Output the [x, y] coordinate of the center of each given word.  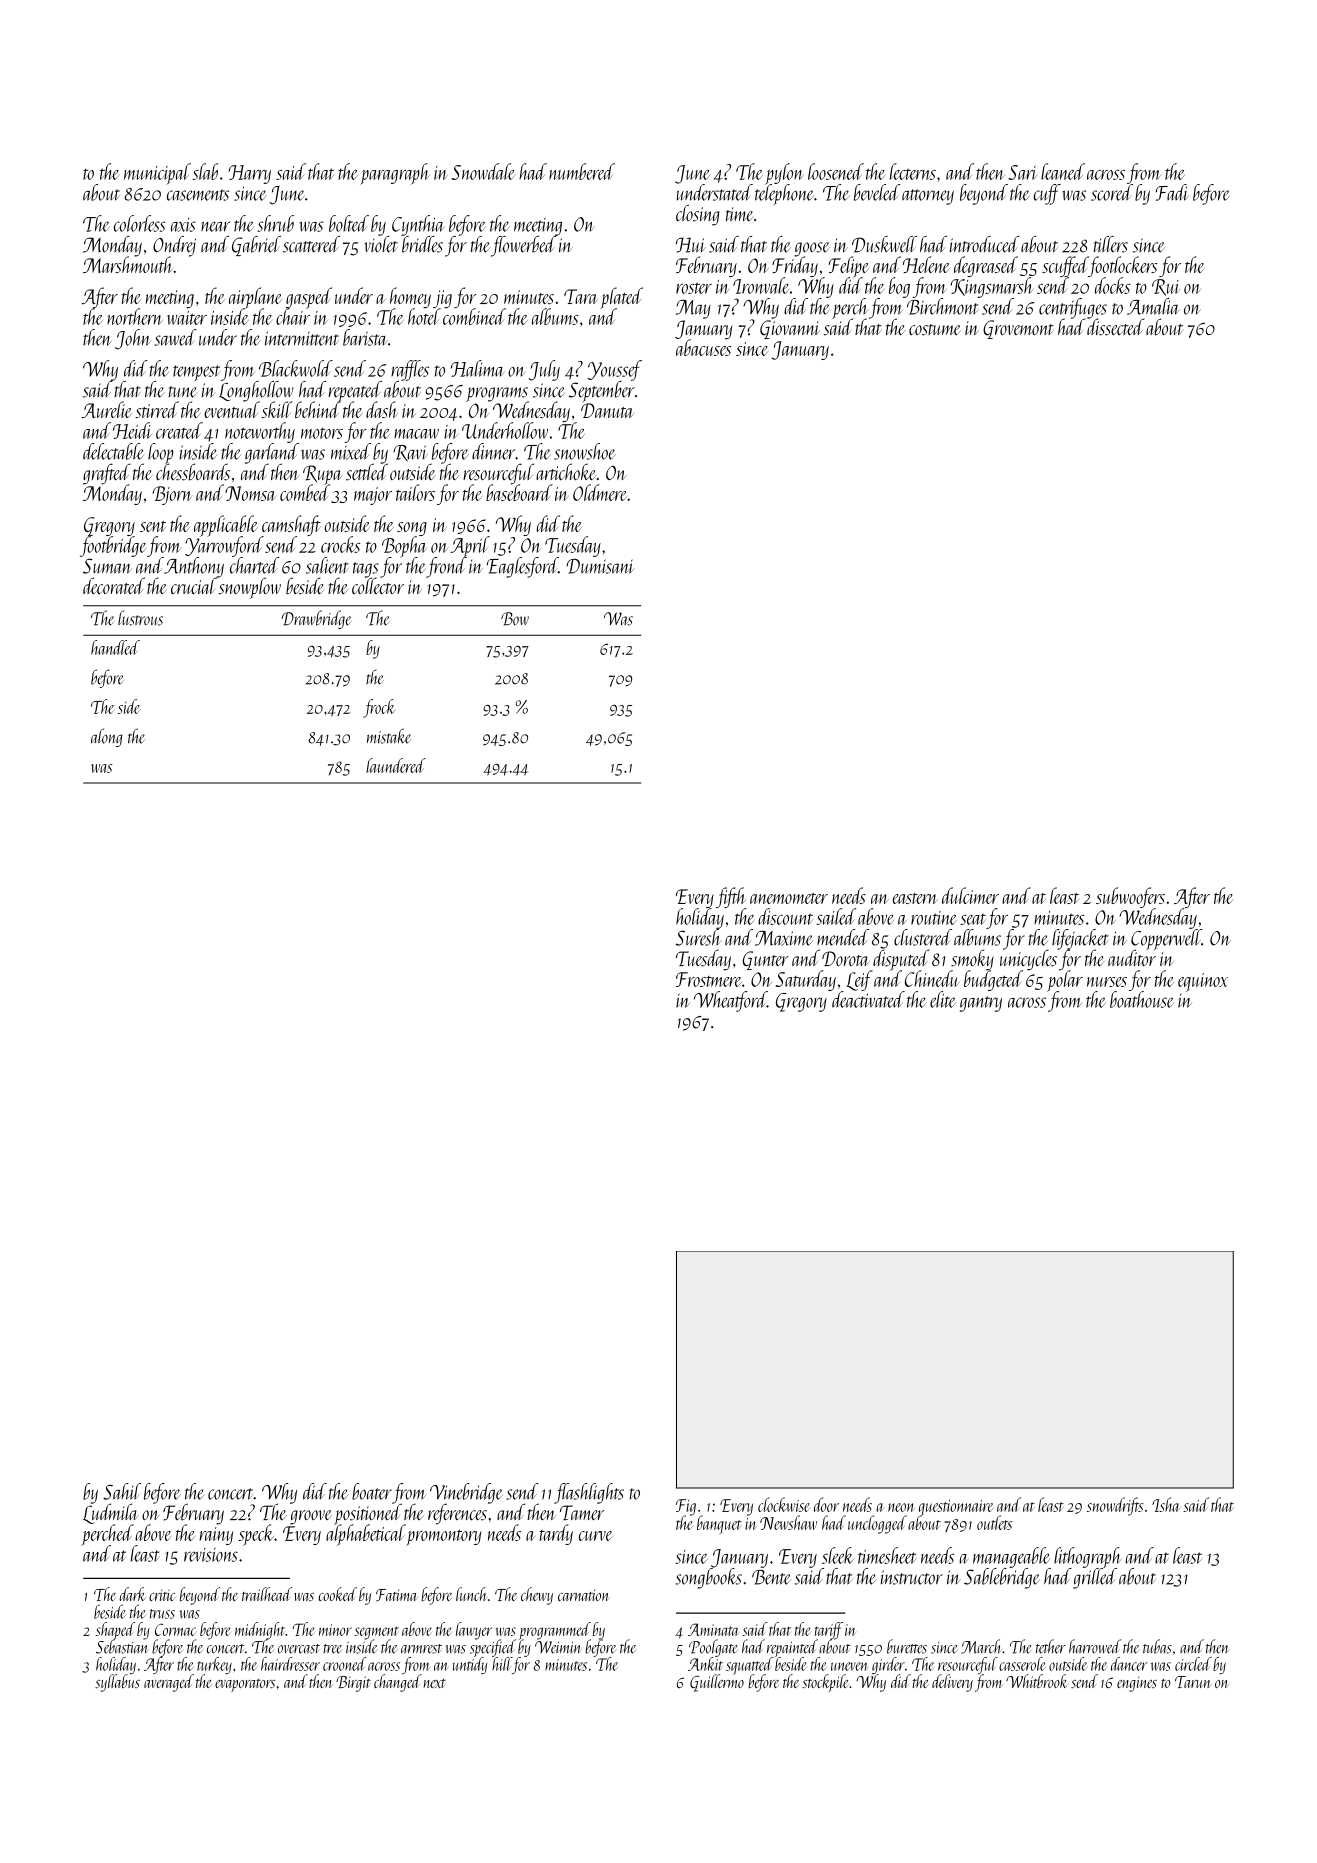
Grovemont [1018, 329]
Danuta [607, 410]
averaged [169, 1683]
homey [410, 297]
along [106, 737]
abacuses [703, 347]
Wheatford [730, 1001]
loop [161, 453]
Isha [1166, 1504]
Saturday [806, 980]
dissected [1115, 327]
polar [1065, 980]
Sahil [122, 1491]
